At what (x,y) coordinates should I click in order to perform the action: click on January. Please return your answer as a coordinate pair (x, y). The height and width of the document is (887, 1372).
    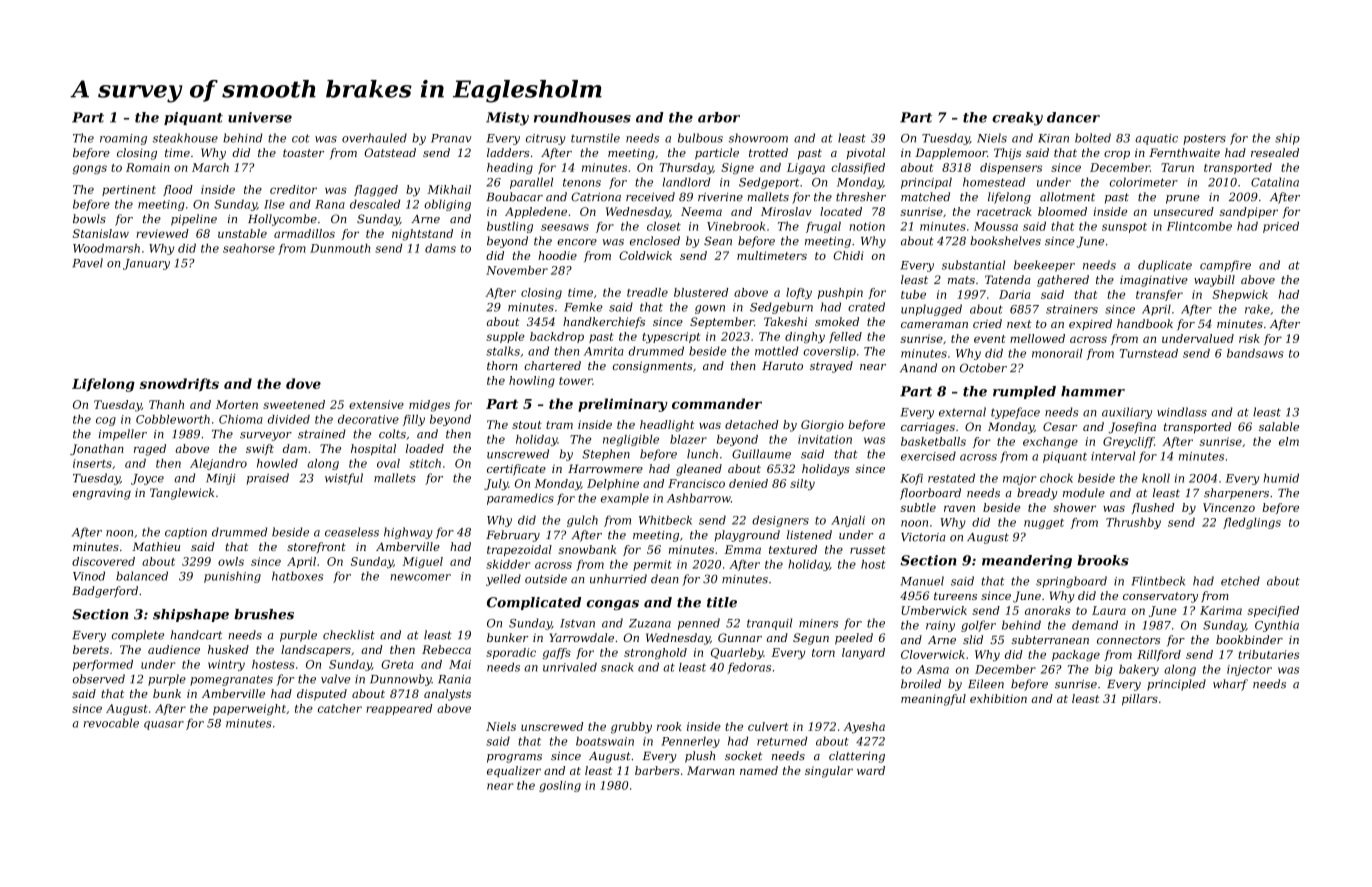
    Looking at the image, I should click on (146, 264).
